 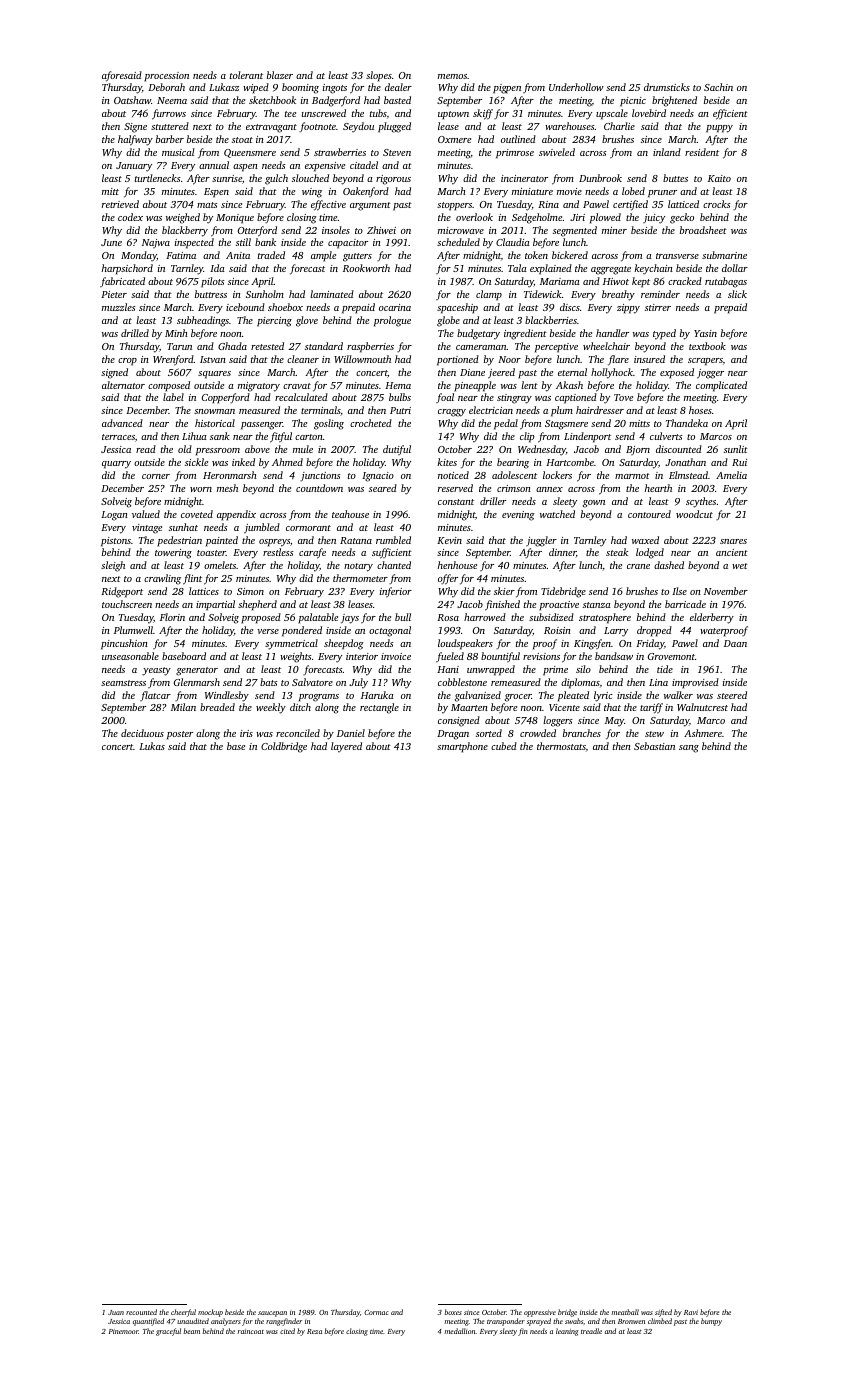 What do you see at coordinates (737, 294) in the page?
I see `slick` at bounding box center [737, 294].
